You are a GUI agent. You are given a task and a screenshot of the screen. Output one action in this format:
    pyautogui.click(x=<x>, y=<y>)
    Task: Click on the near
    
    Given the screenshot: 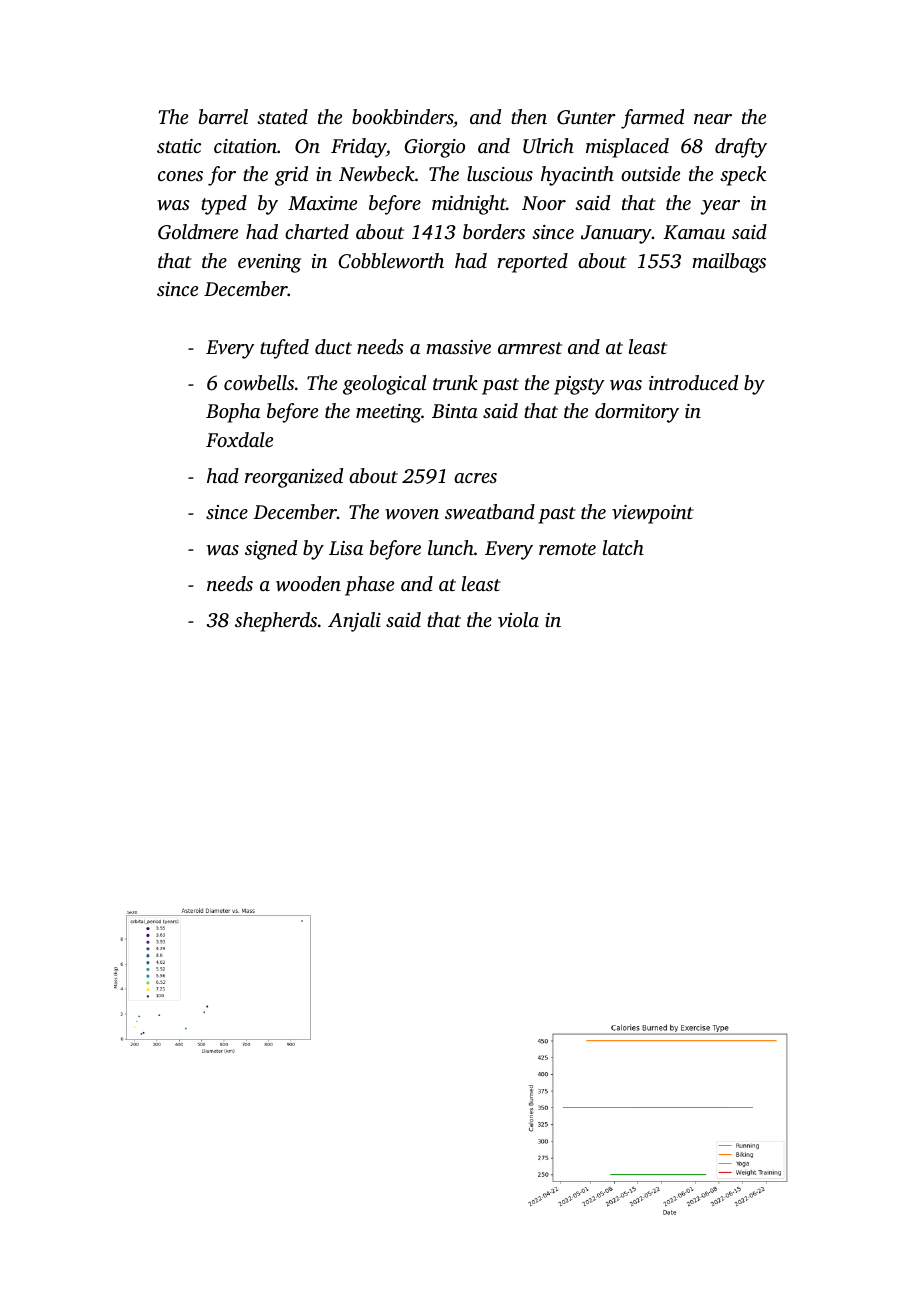 What is the action you would take?
    pyautogui.click(x=713, y=119)
